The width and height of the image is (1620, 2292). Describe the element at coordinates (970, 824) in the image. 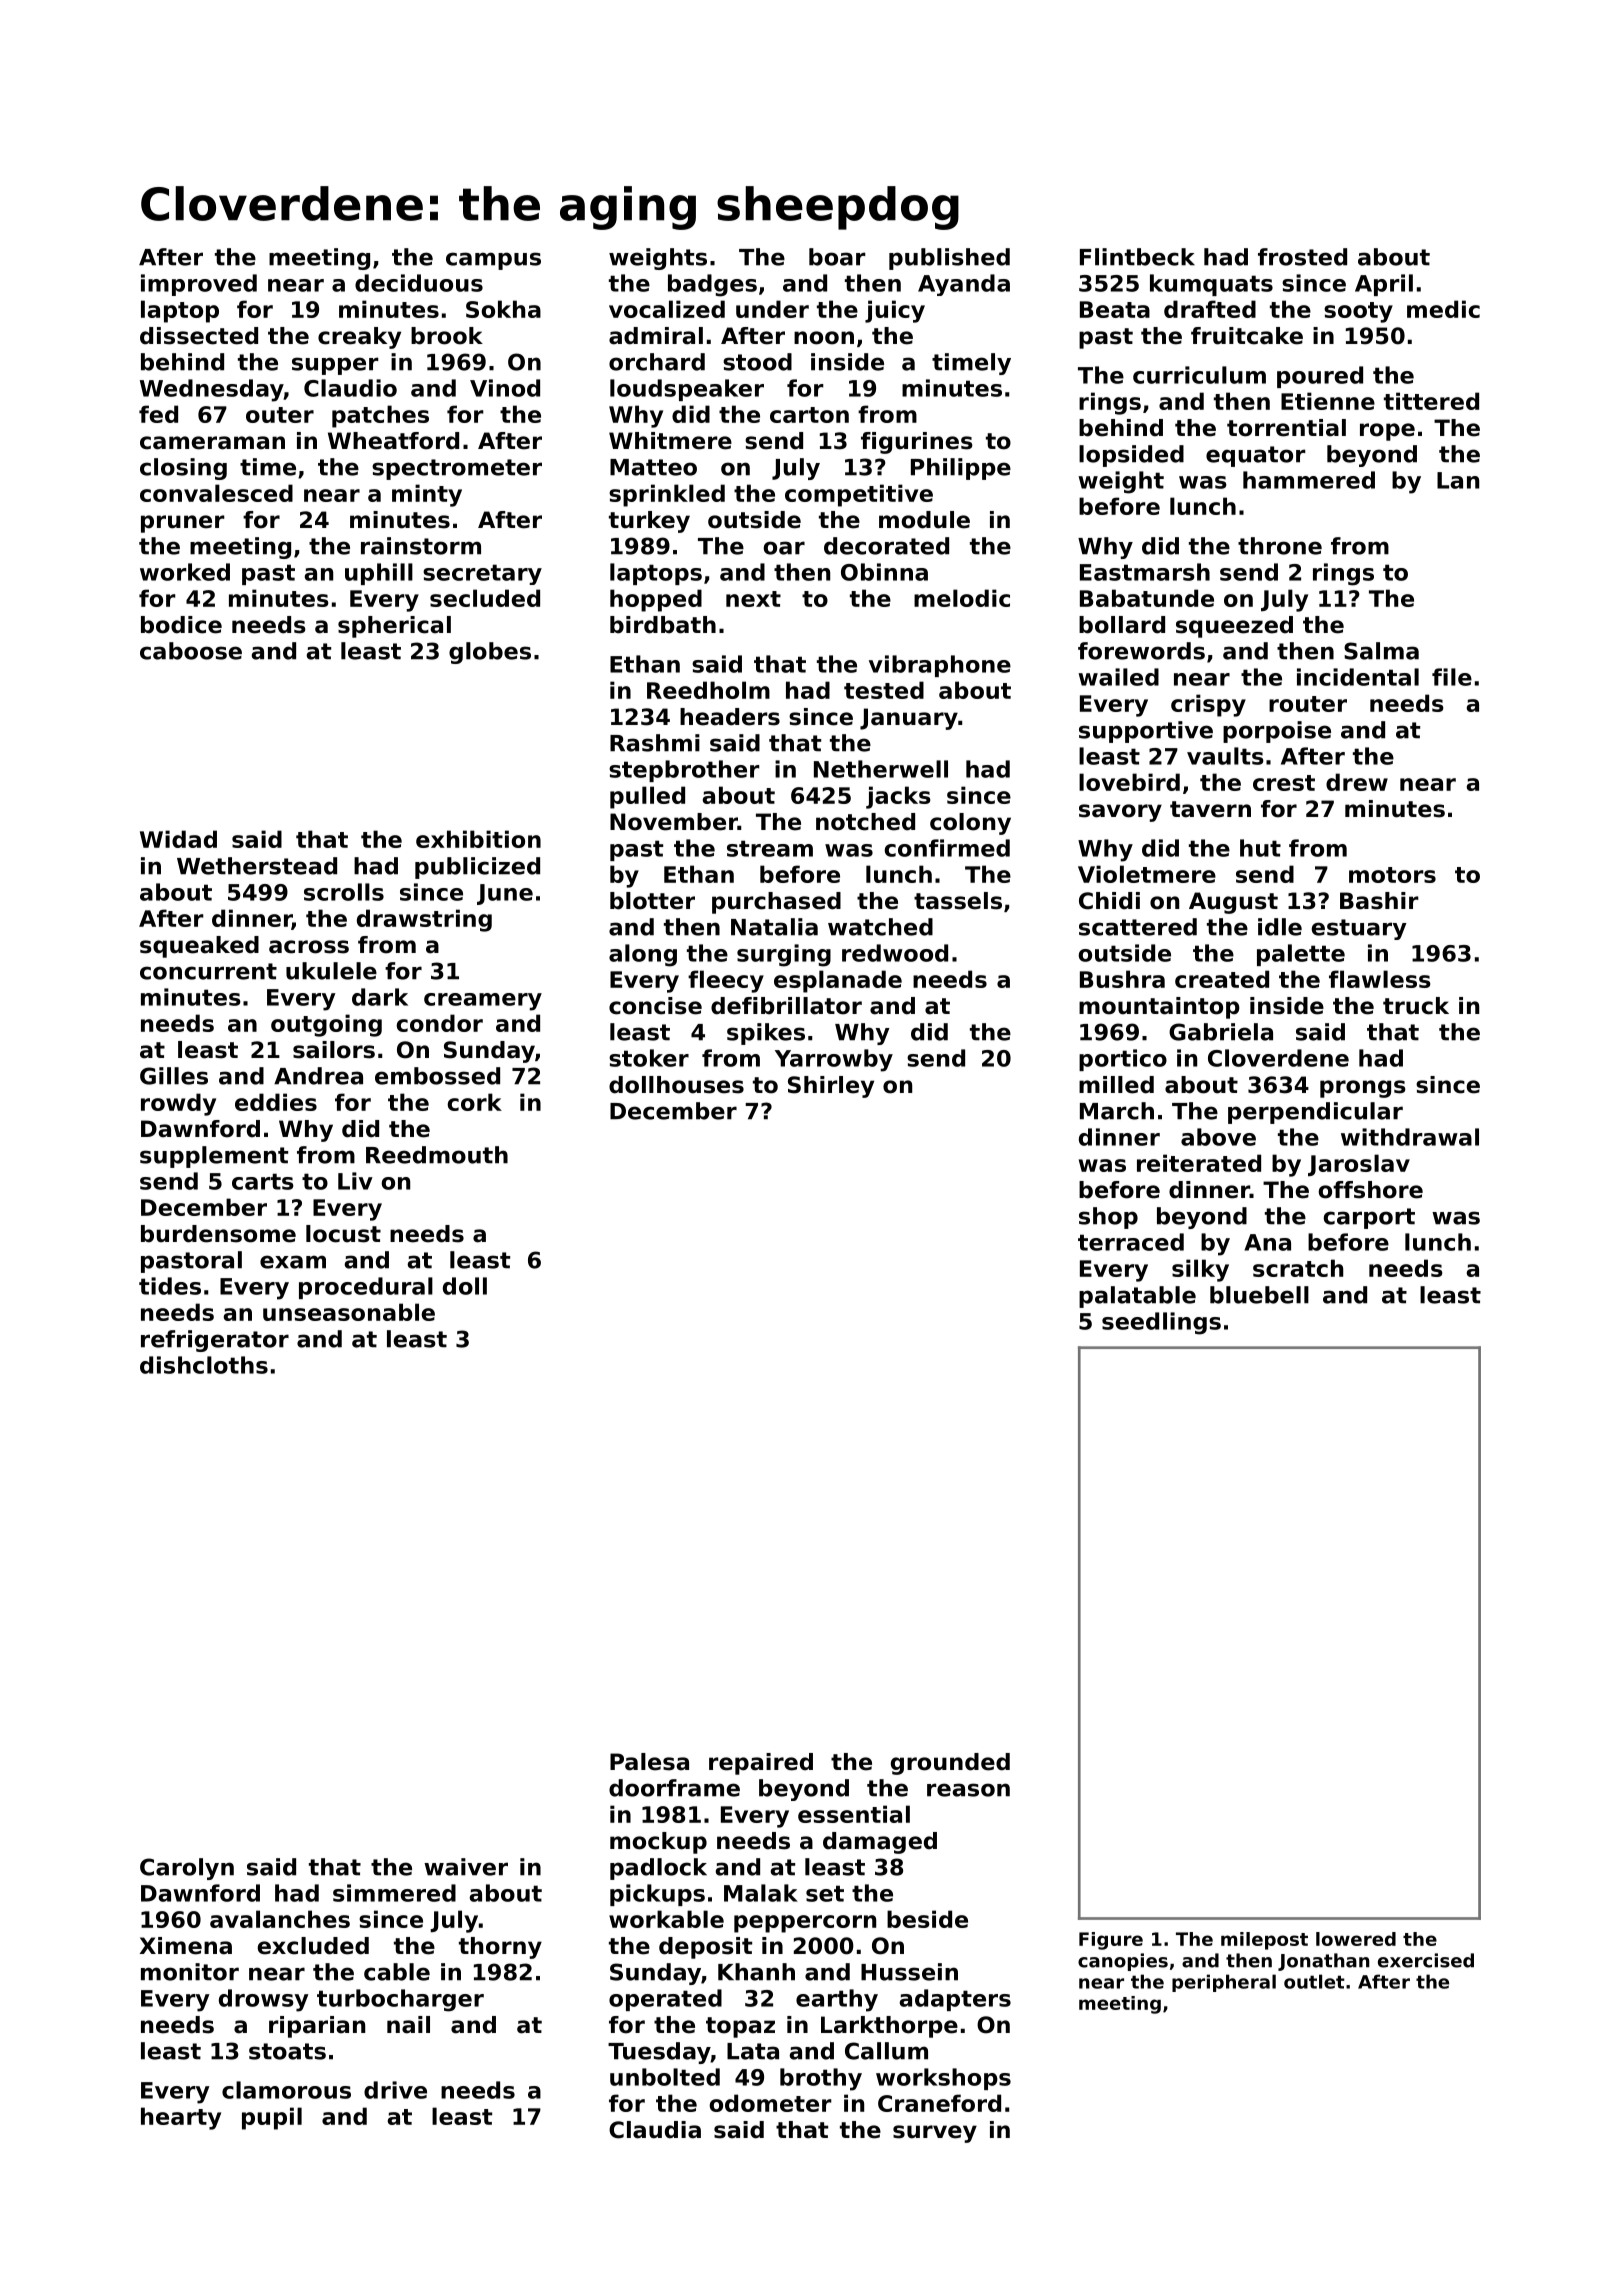

I see `colony` at that location.
